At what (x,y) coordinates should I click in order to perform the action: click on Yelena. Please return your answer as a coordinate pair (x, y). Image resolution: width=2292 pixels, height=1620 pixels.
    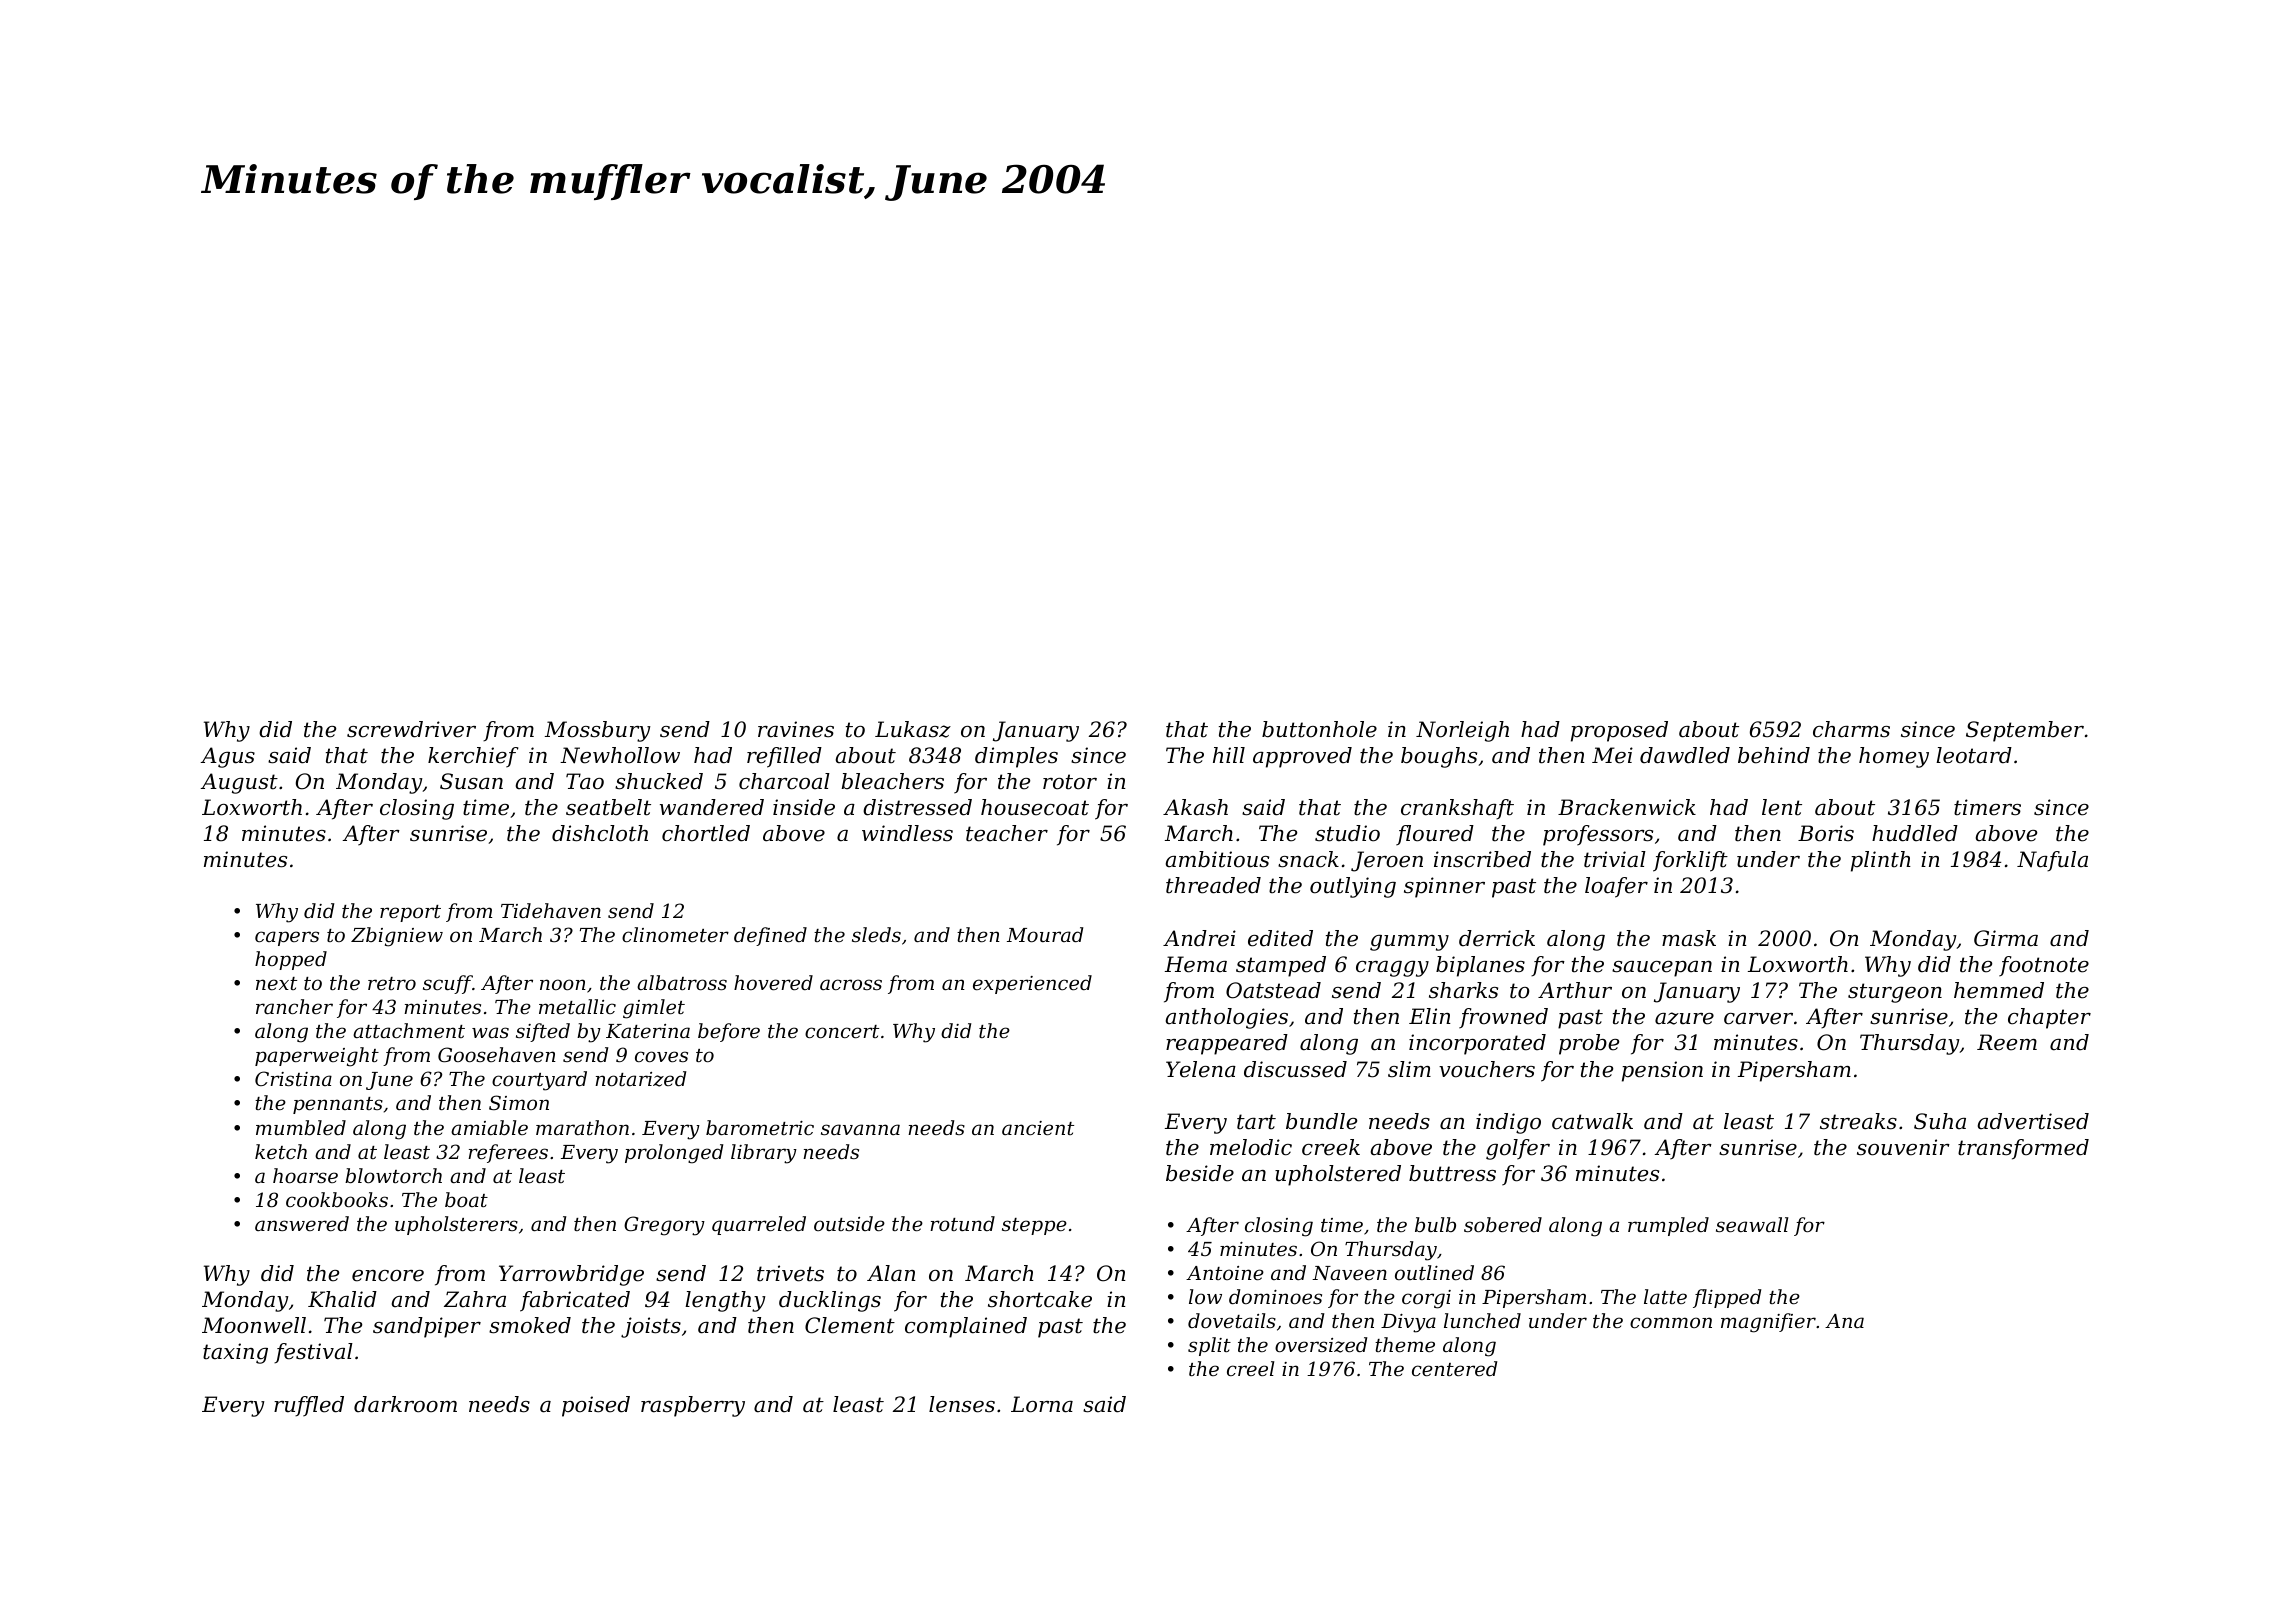
    Looking at the image, I should click on (1201, 1069).
